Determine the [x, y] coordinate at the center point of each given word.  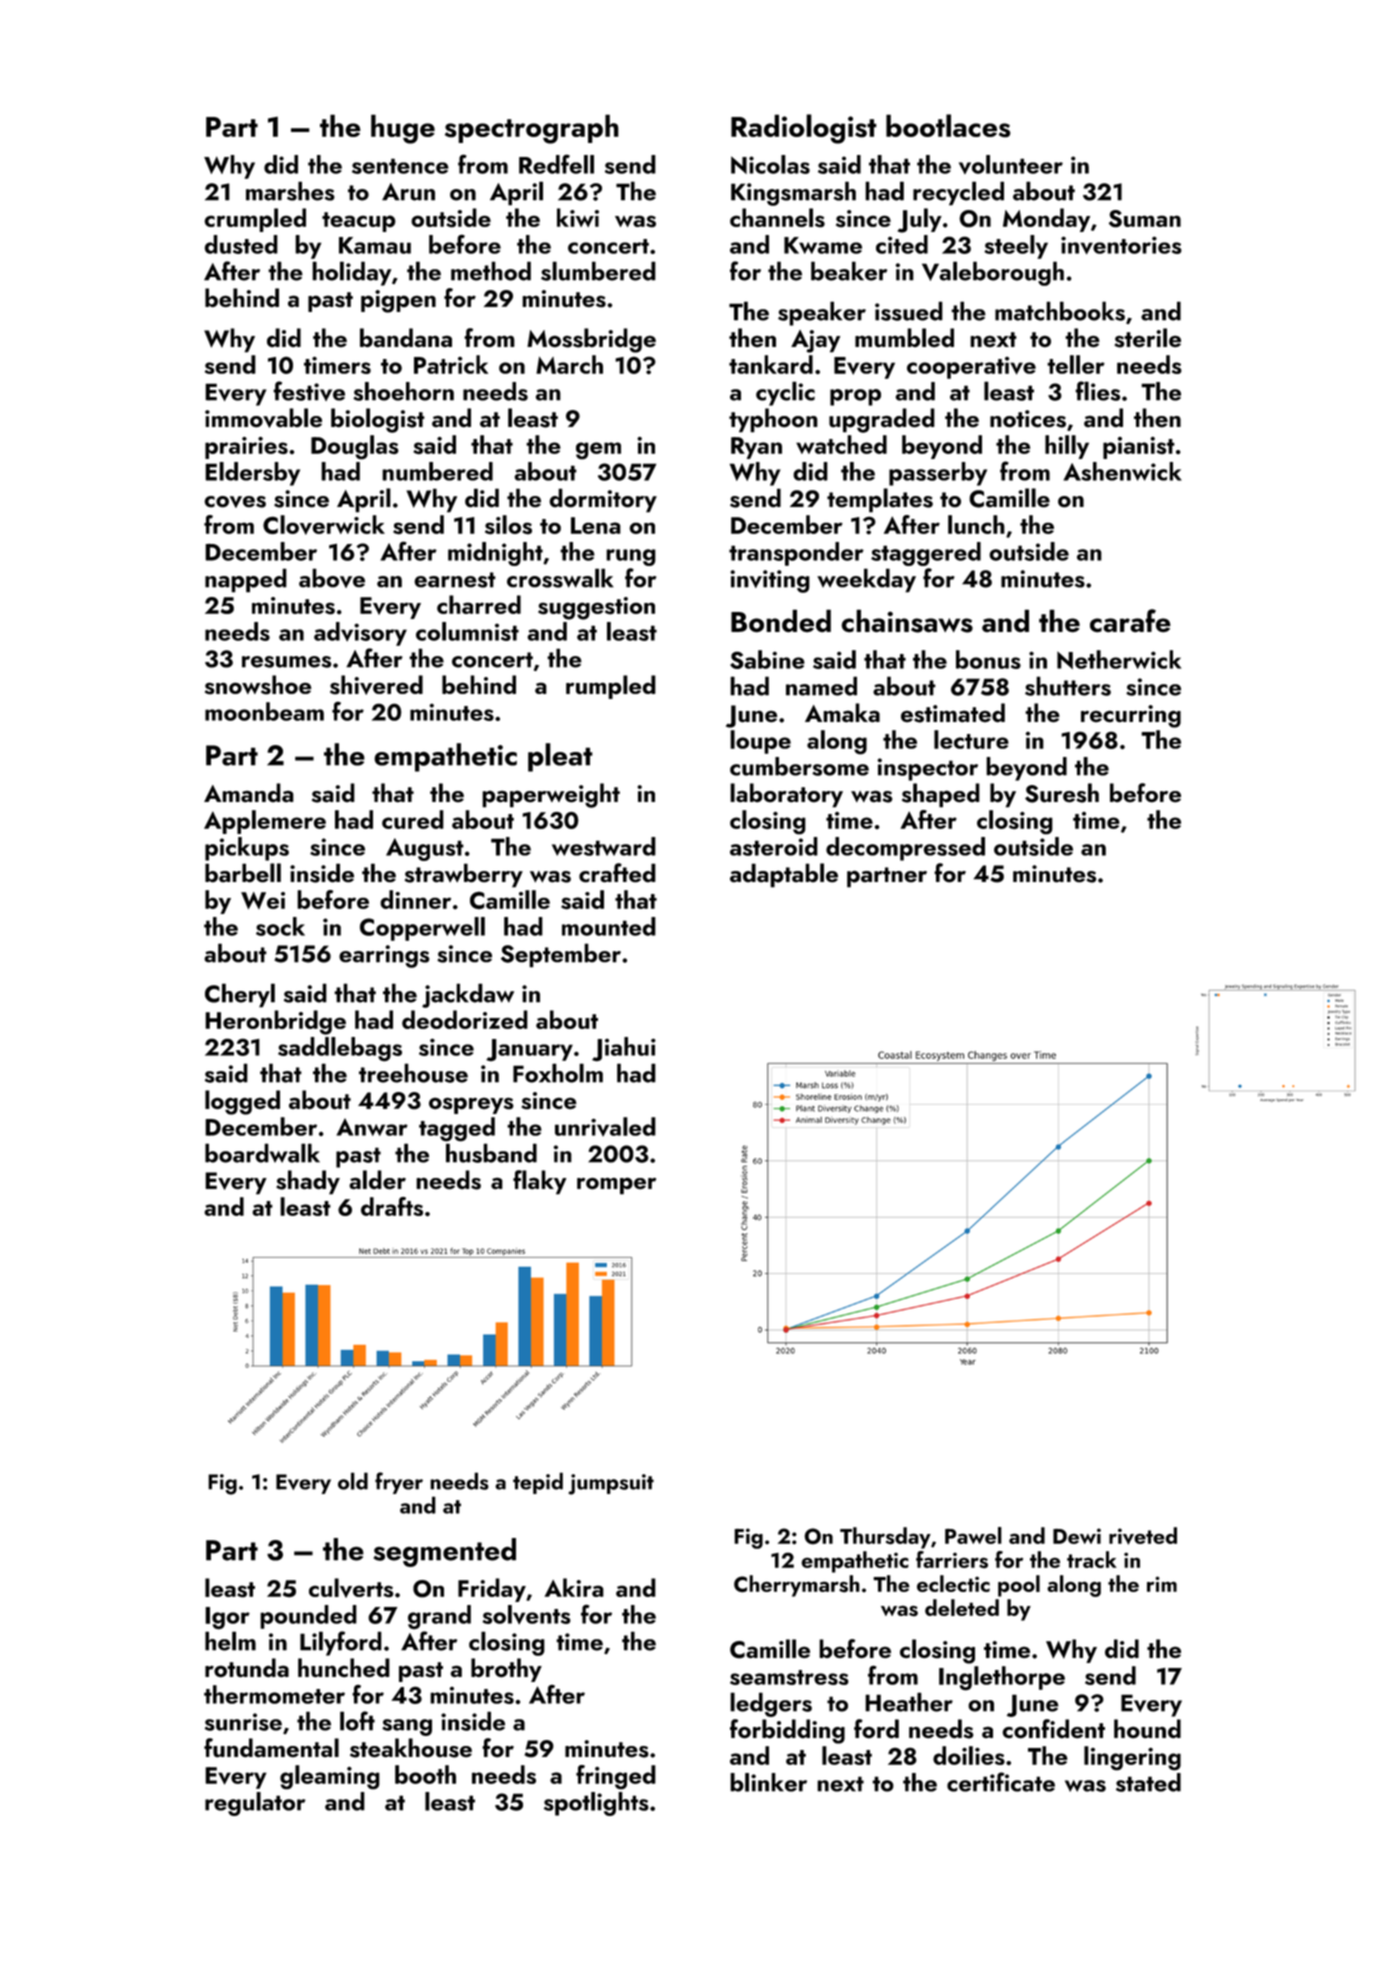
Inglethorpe [1002, 1678]
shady [308, 1182]
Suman [1145, 219]
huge [403, 129]
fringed [616, 1777]
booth [425, 1774]
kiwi [578, 217]
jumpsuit [611, 1484]
